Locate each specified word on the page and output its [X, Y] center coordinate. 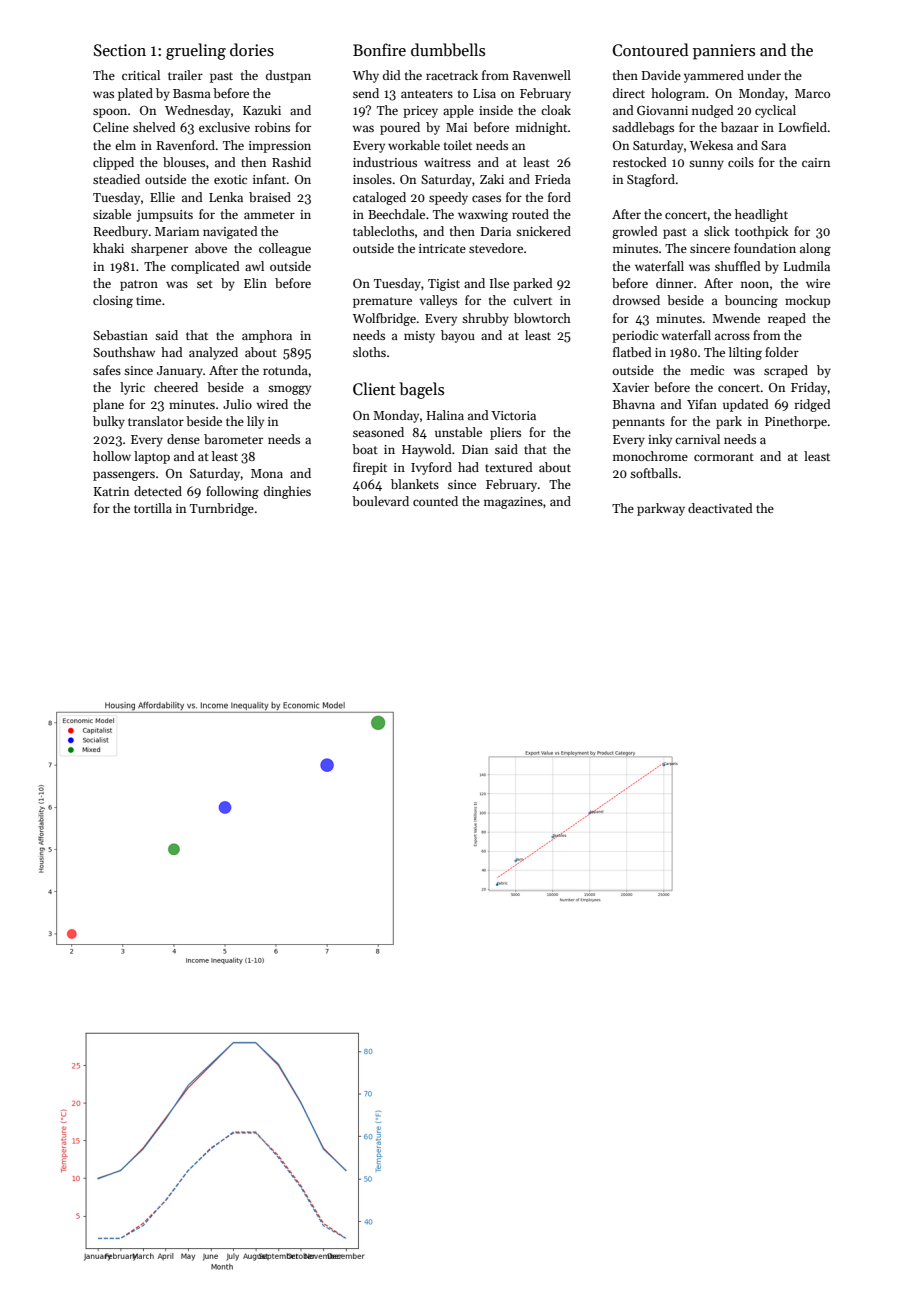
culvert [532, 300]
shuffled [738, 266]
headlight [761, 215]
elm [125, 145]
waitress [447, 162]
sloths [369, 352]
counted [435, 501]
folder [782, 352]
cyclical [775, 111]
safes [107, 370]
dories [252, 50]
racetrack [452, 75]
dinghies [287, 492]
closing [113, 301]
